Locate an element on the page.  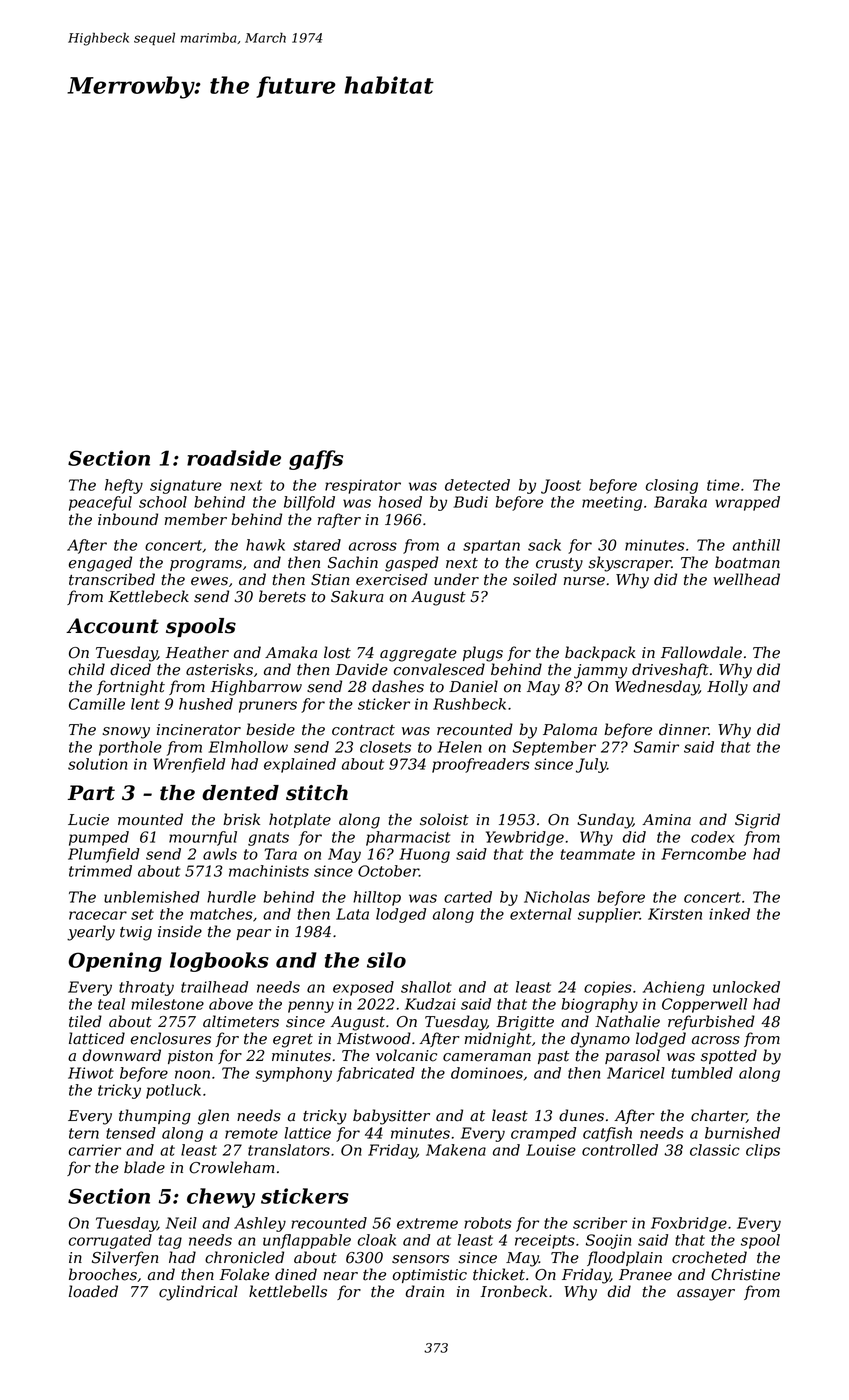
gasped is located at coordinates (411, 564).
